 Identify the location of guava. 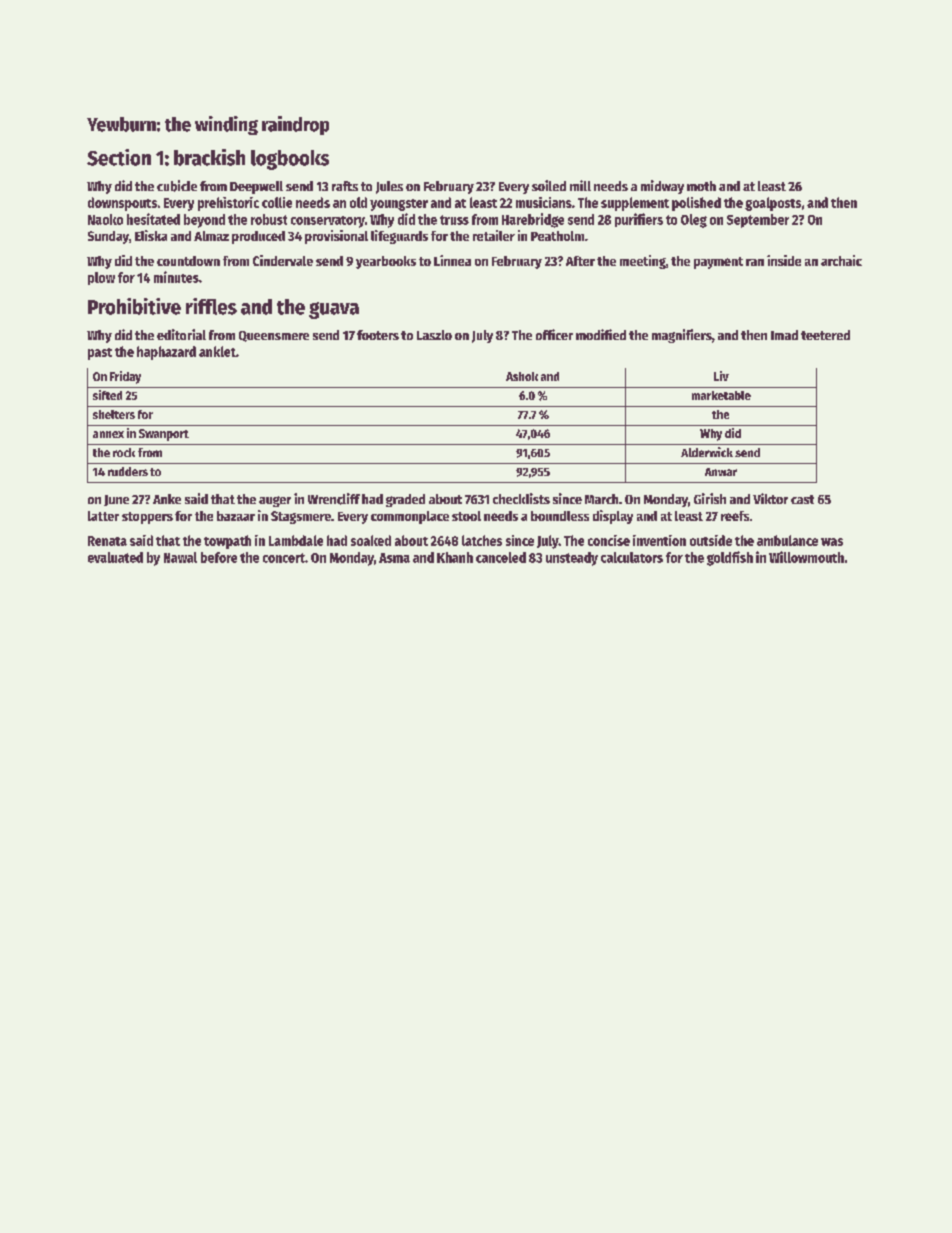
(334, 310).
